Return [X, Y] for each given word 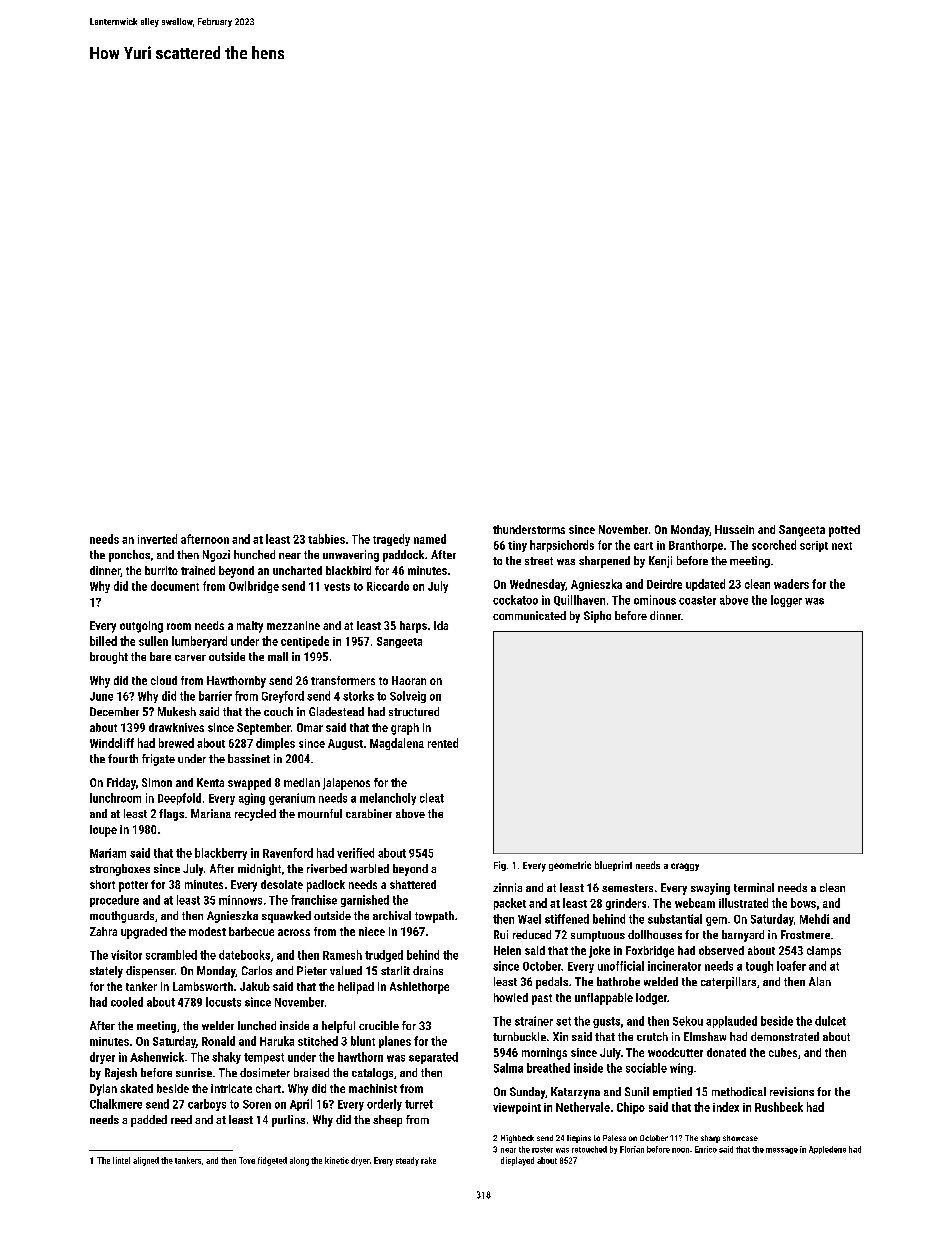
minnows [240, 900]
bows [803, 903]
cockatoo [515, 600]
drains [428, 970]
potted [844, 531]
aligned [146, 1161]
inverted [157, 539]
